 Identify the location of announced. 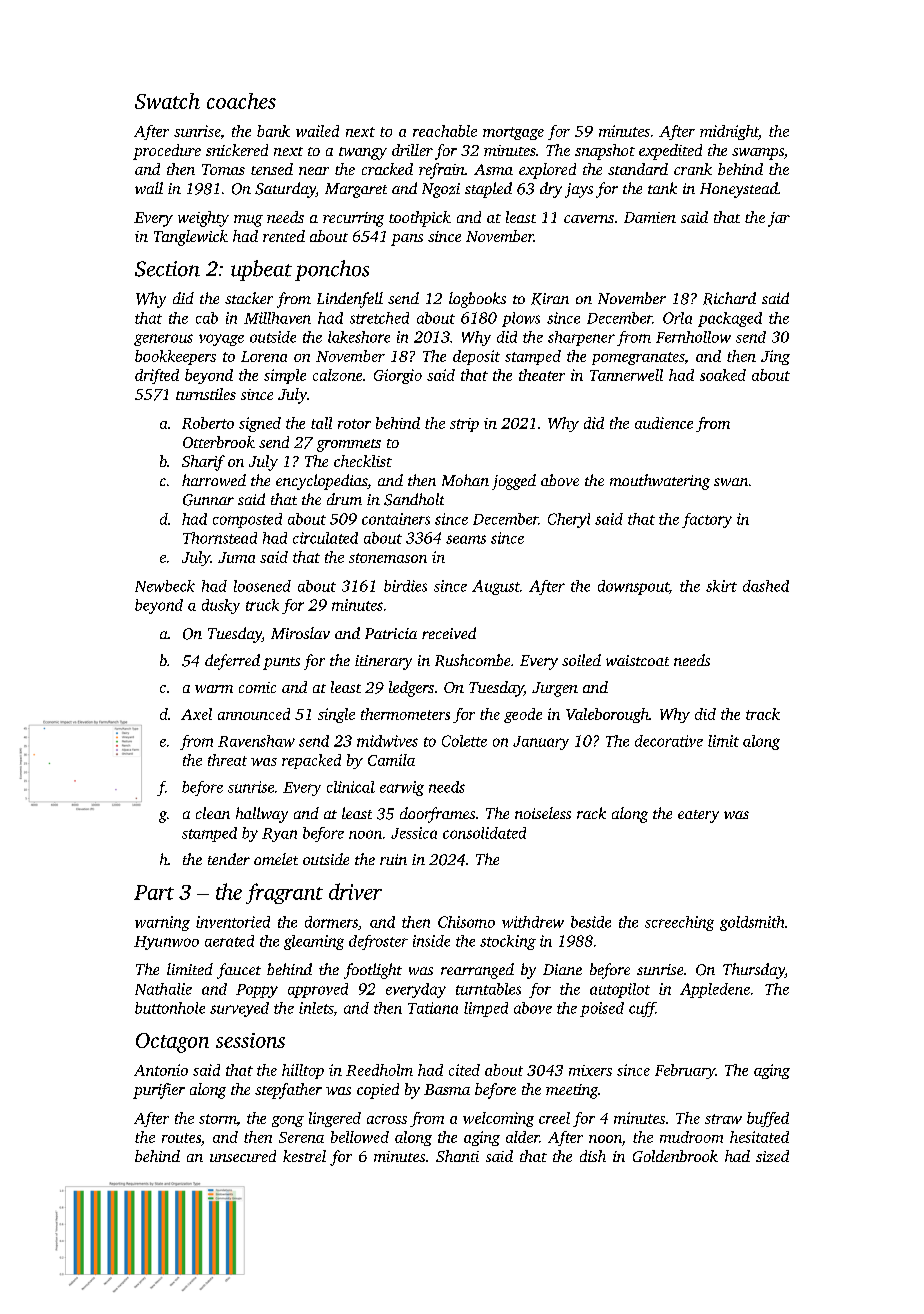
(254, 714).
